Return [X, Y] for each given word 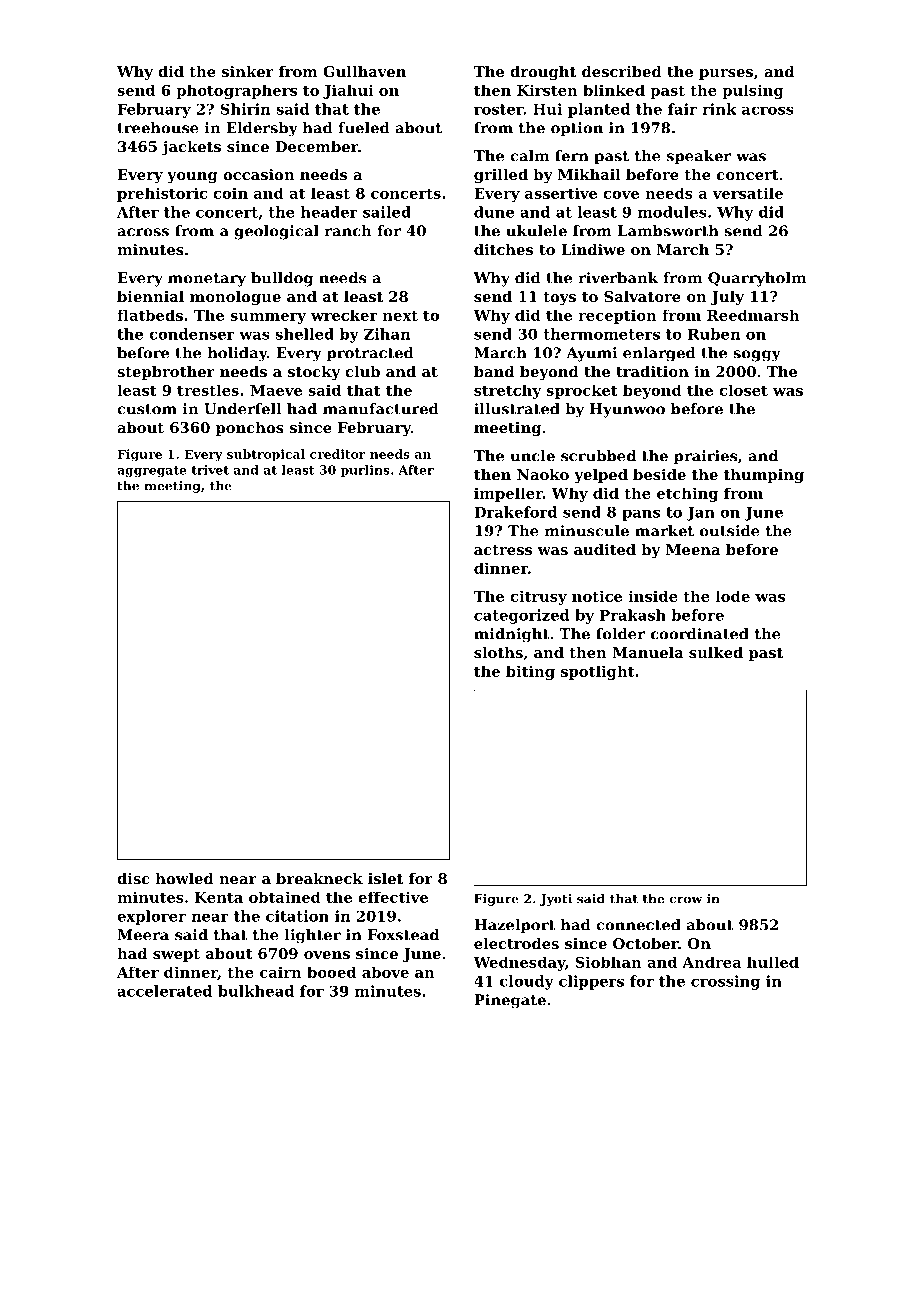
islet [385, 878]
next [400, 315]
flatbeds [150, 315]
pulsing [752, 91]
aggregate [151, 471]
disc [133, 878]
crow [685, 900]
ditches [503, 249]
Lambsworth [668, 231]
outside [730, 531]
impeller [508, 494]
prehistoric [162, 194]
